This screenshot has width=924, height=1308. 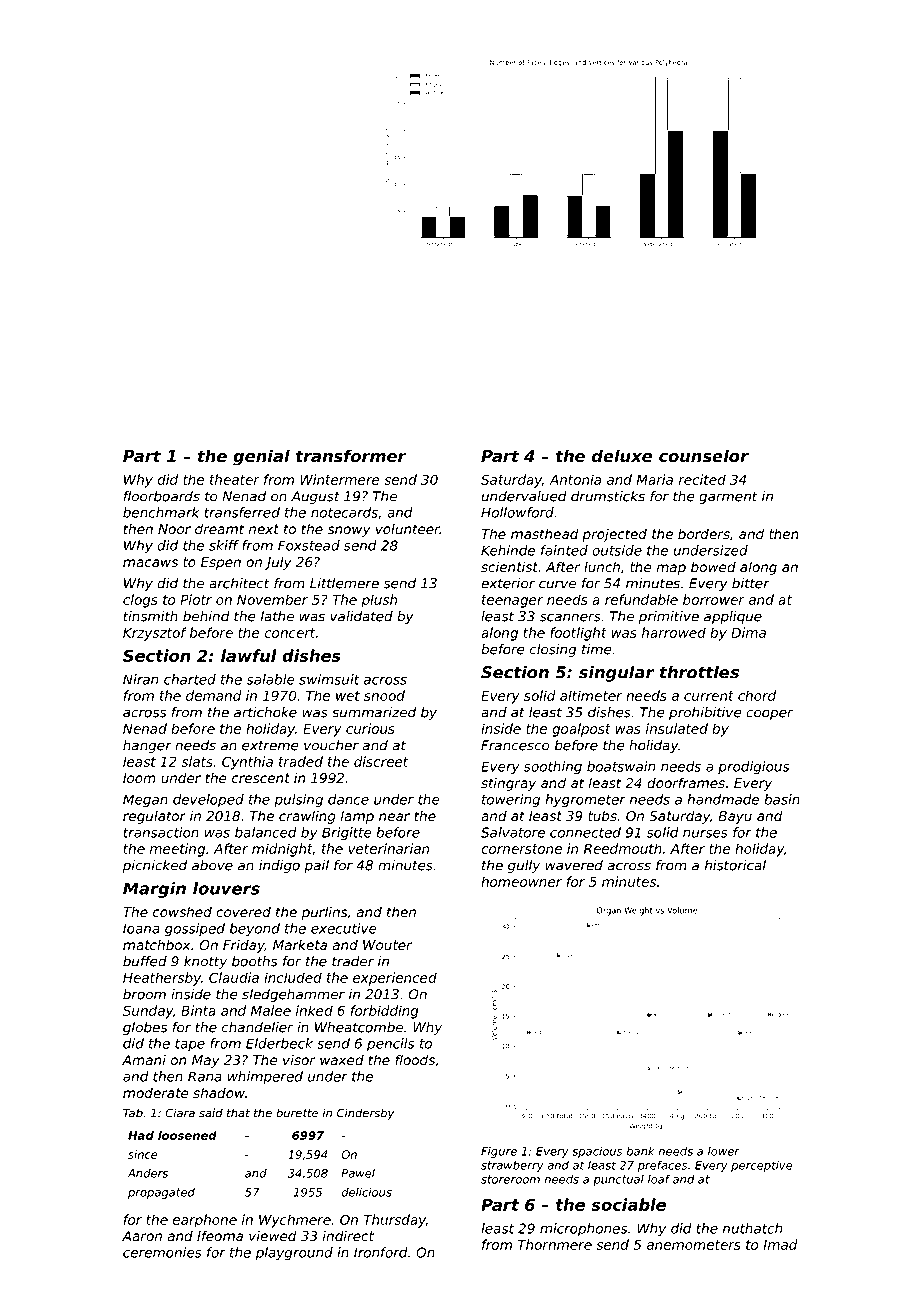 What do you see at coordinates (408, 528) in the screenshot?
I see `volunteer` at bounding box center [408, 528].
